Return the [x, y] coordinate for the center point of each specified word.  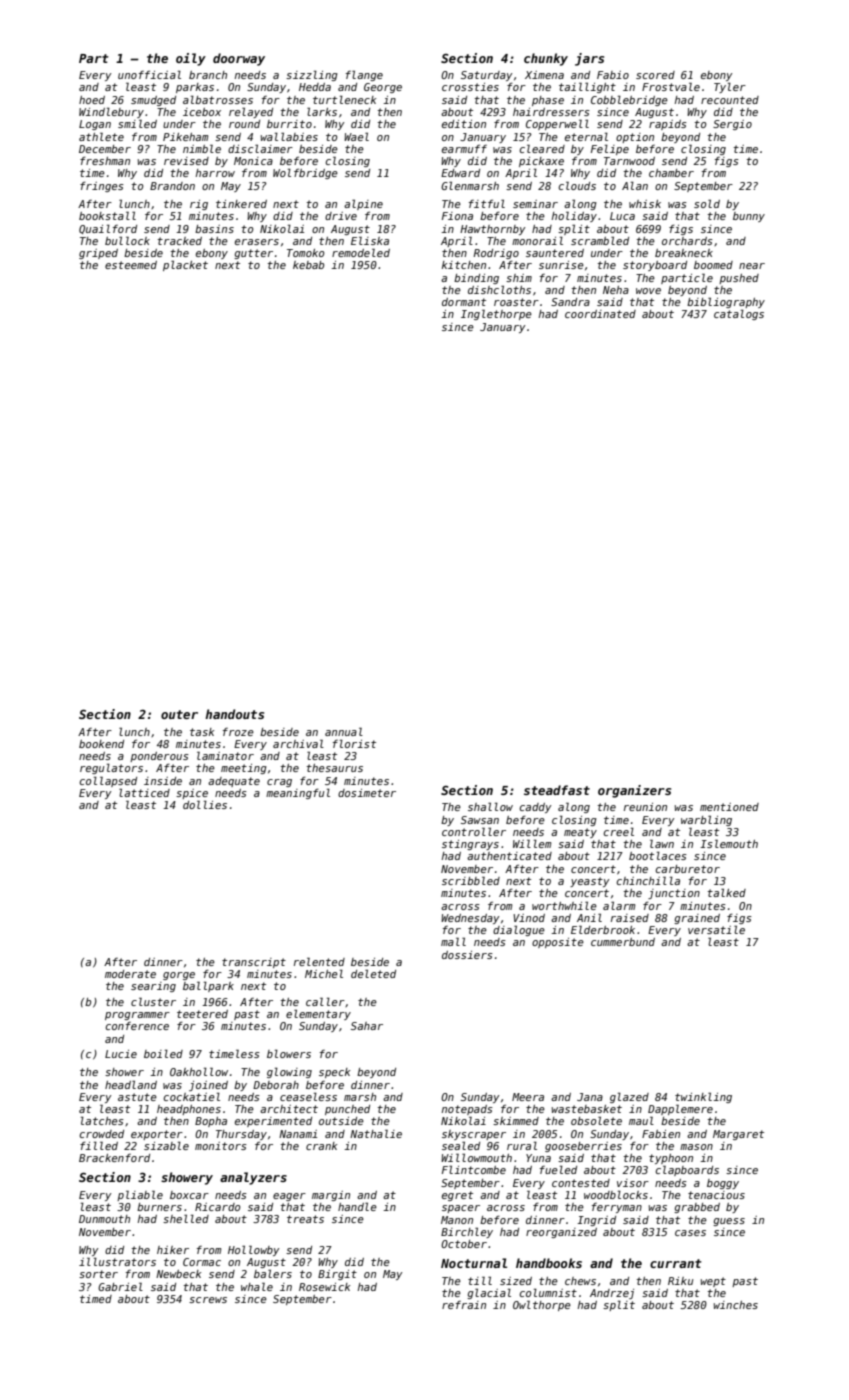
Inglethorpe [496, 314]
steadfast [557, 790]
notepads [467, 1110]
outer [179, 714]
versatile [716, 929]
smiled [137, 123]
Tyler [730, 87]
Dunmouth [104, 1219]
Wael [356, 136]
